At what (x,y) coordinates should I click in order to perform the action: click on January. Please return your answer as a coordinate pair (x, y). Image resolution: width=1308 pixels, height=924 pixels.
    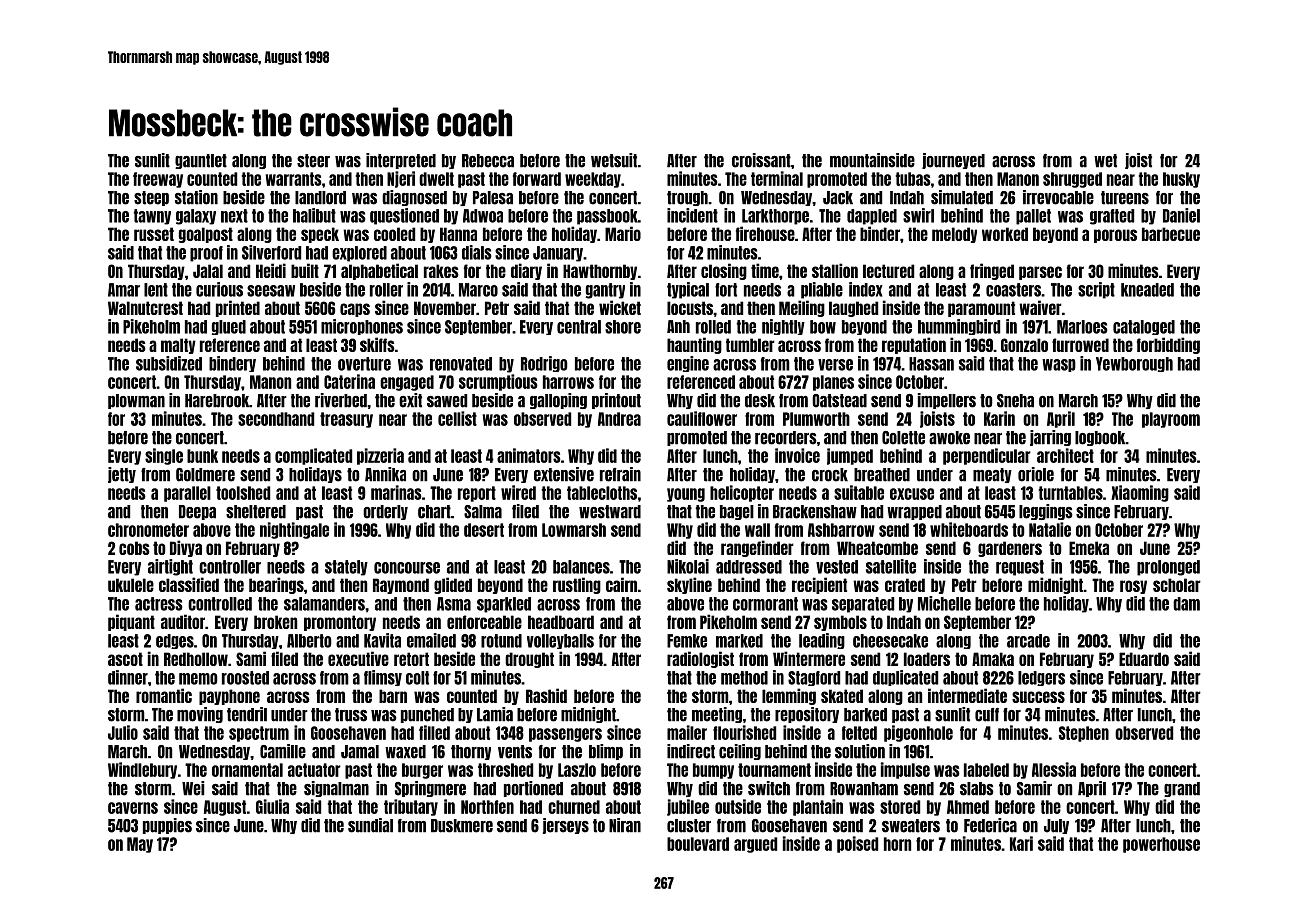
    Looking at the image, I should click on (558, 254).
